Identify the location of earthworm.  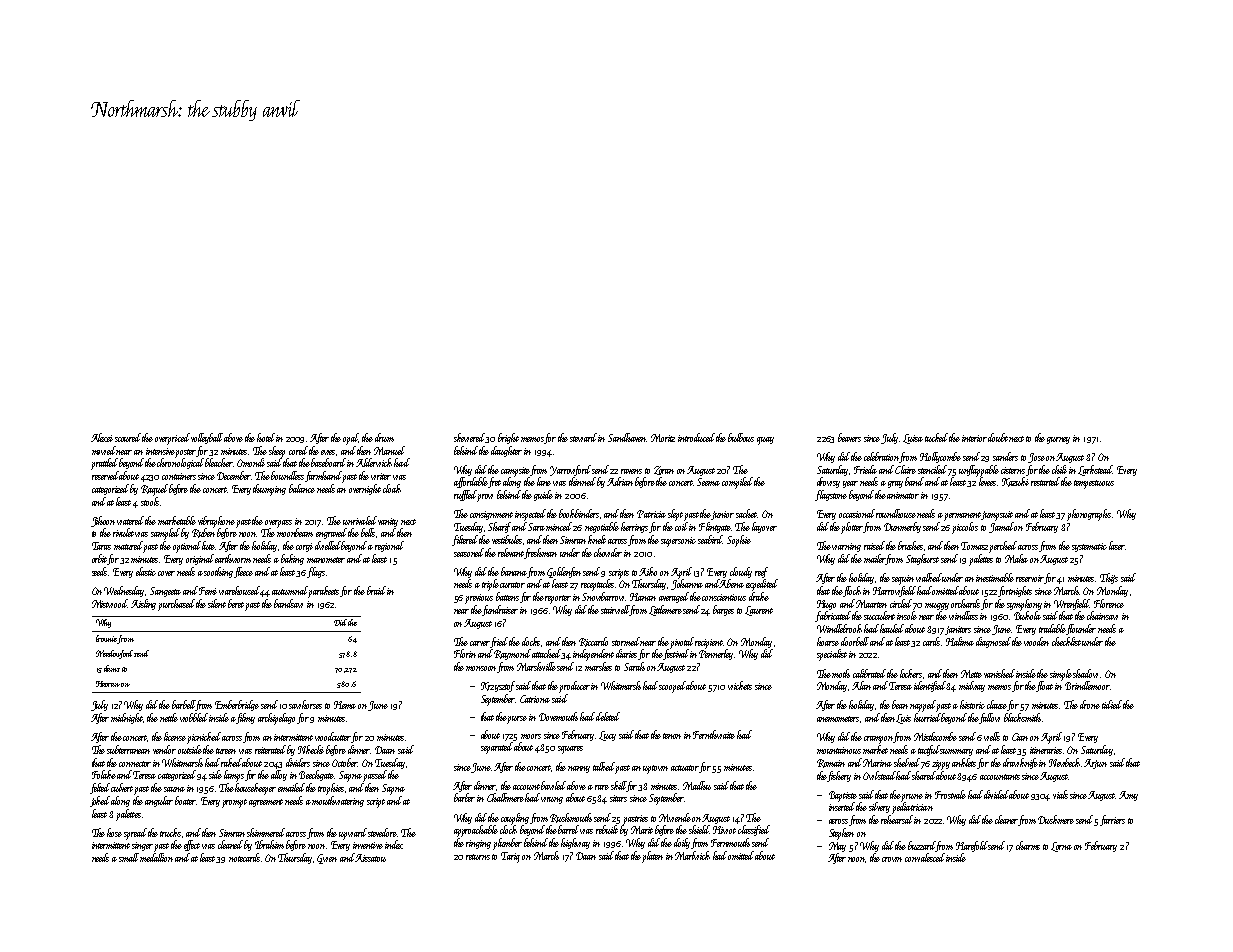
(233, 558).
